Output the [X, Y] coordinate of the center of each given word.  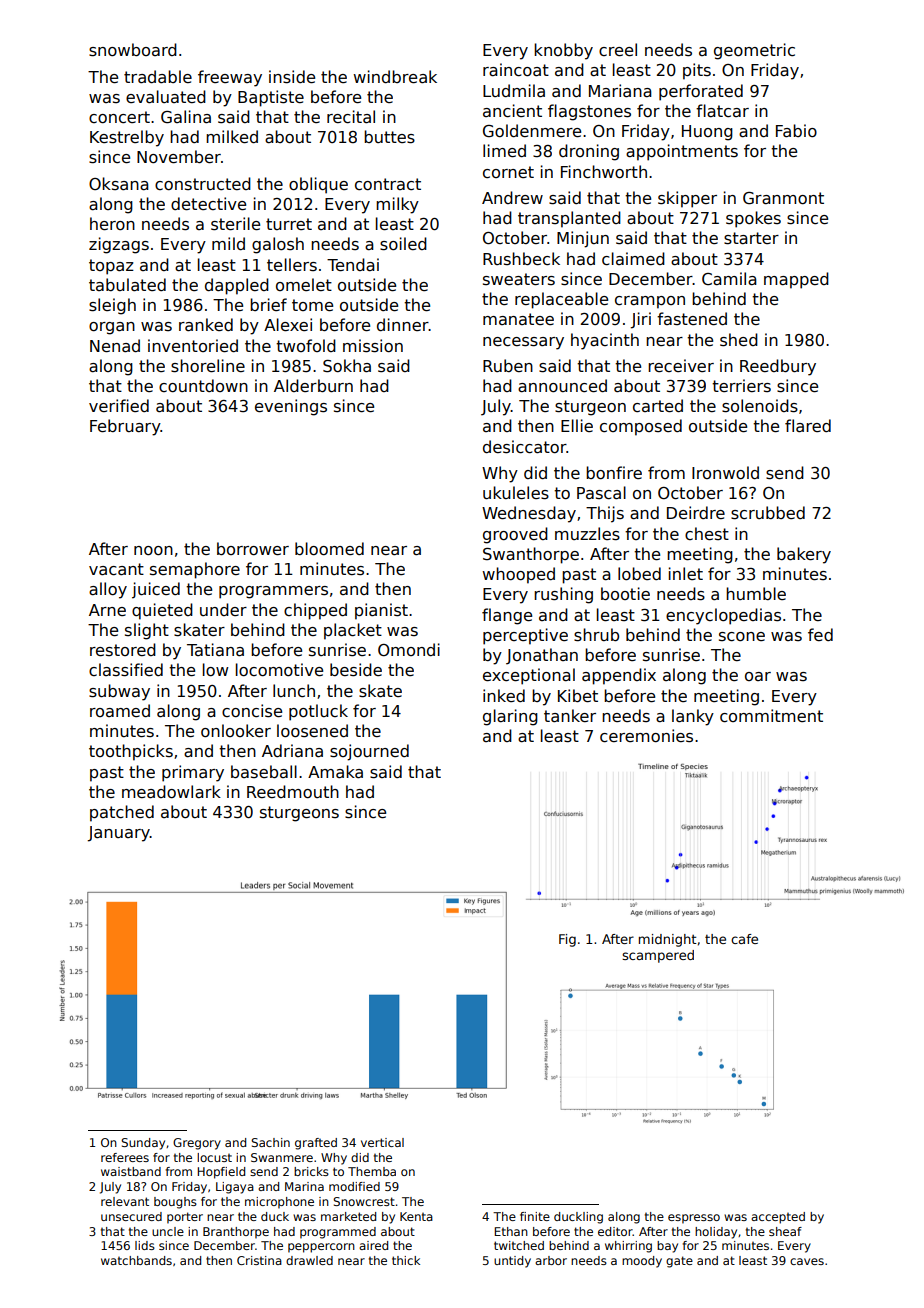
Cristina [259, 1260]
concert [119, 117]
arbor [551, 1260]
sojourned [369, 752]
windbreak [395, 76]
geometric [754, 51]
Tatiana [215, 649]
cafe [744, 939]
